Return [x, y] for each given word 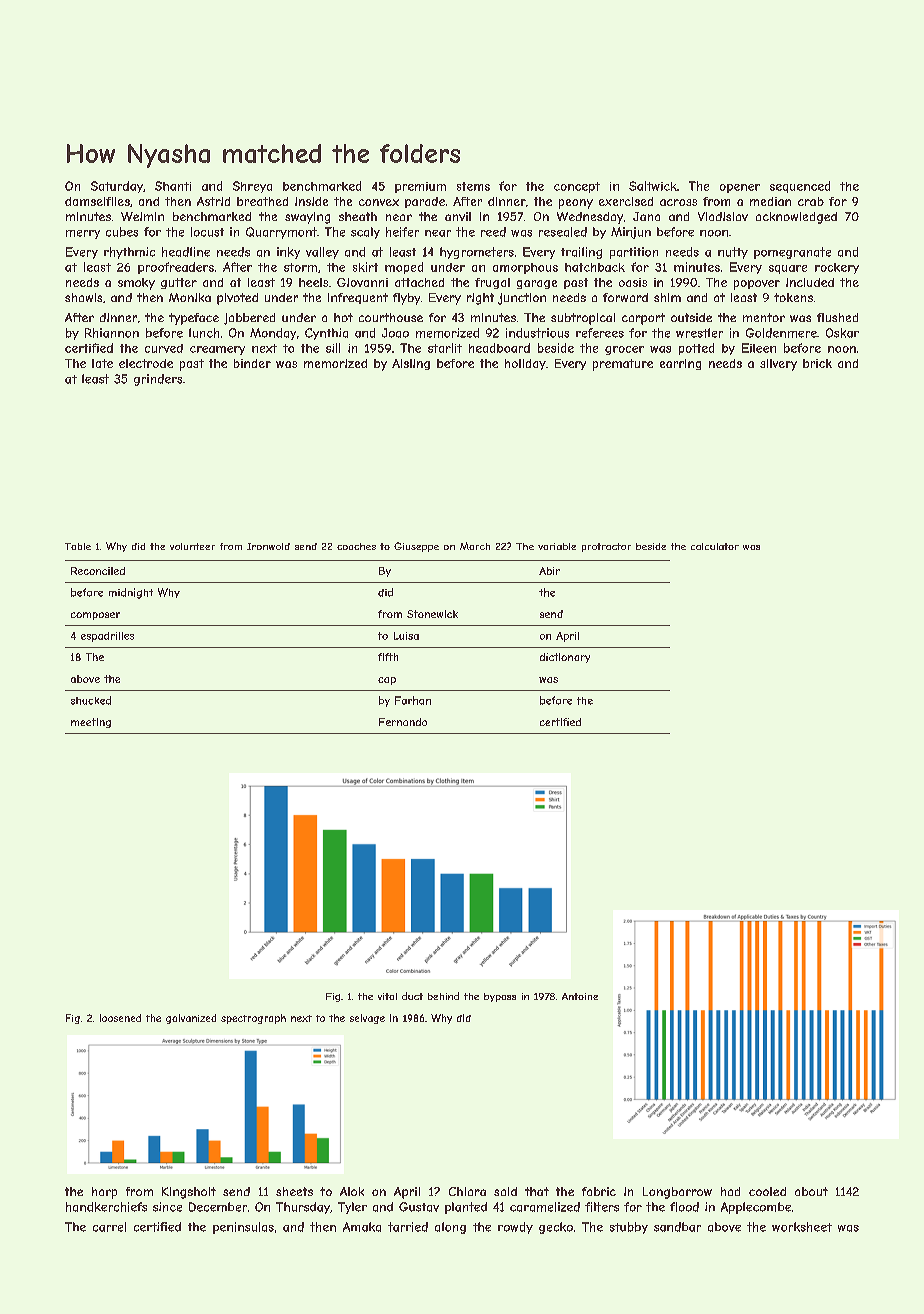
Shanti [173, 186]
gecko [556, 1228]
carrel [109, 1227]
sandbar [677, 1227]
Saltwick [653, 186]
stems [473, 186]
